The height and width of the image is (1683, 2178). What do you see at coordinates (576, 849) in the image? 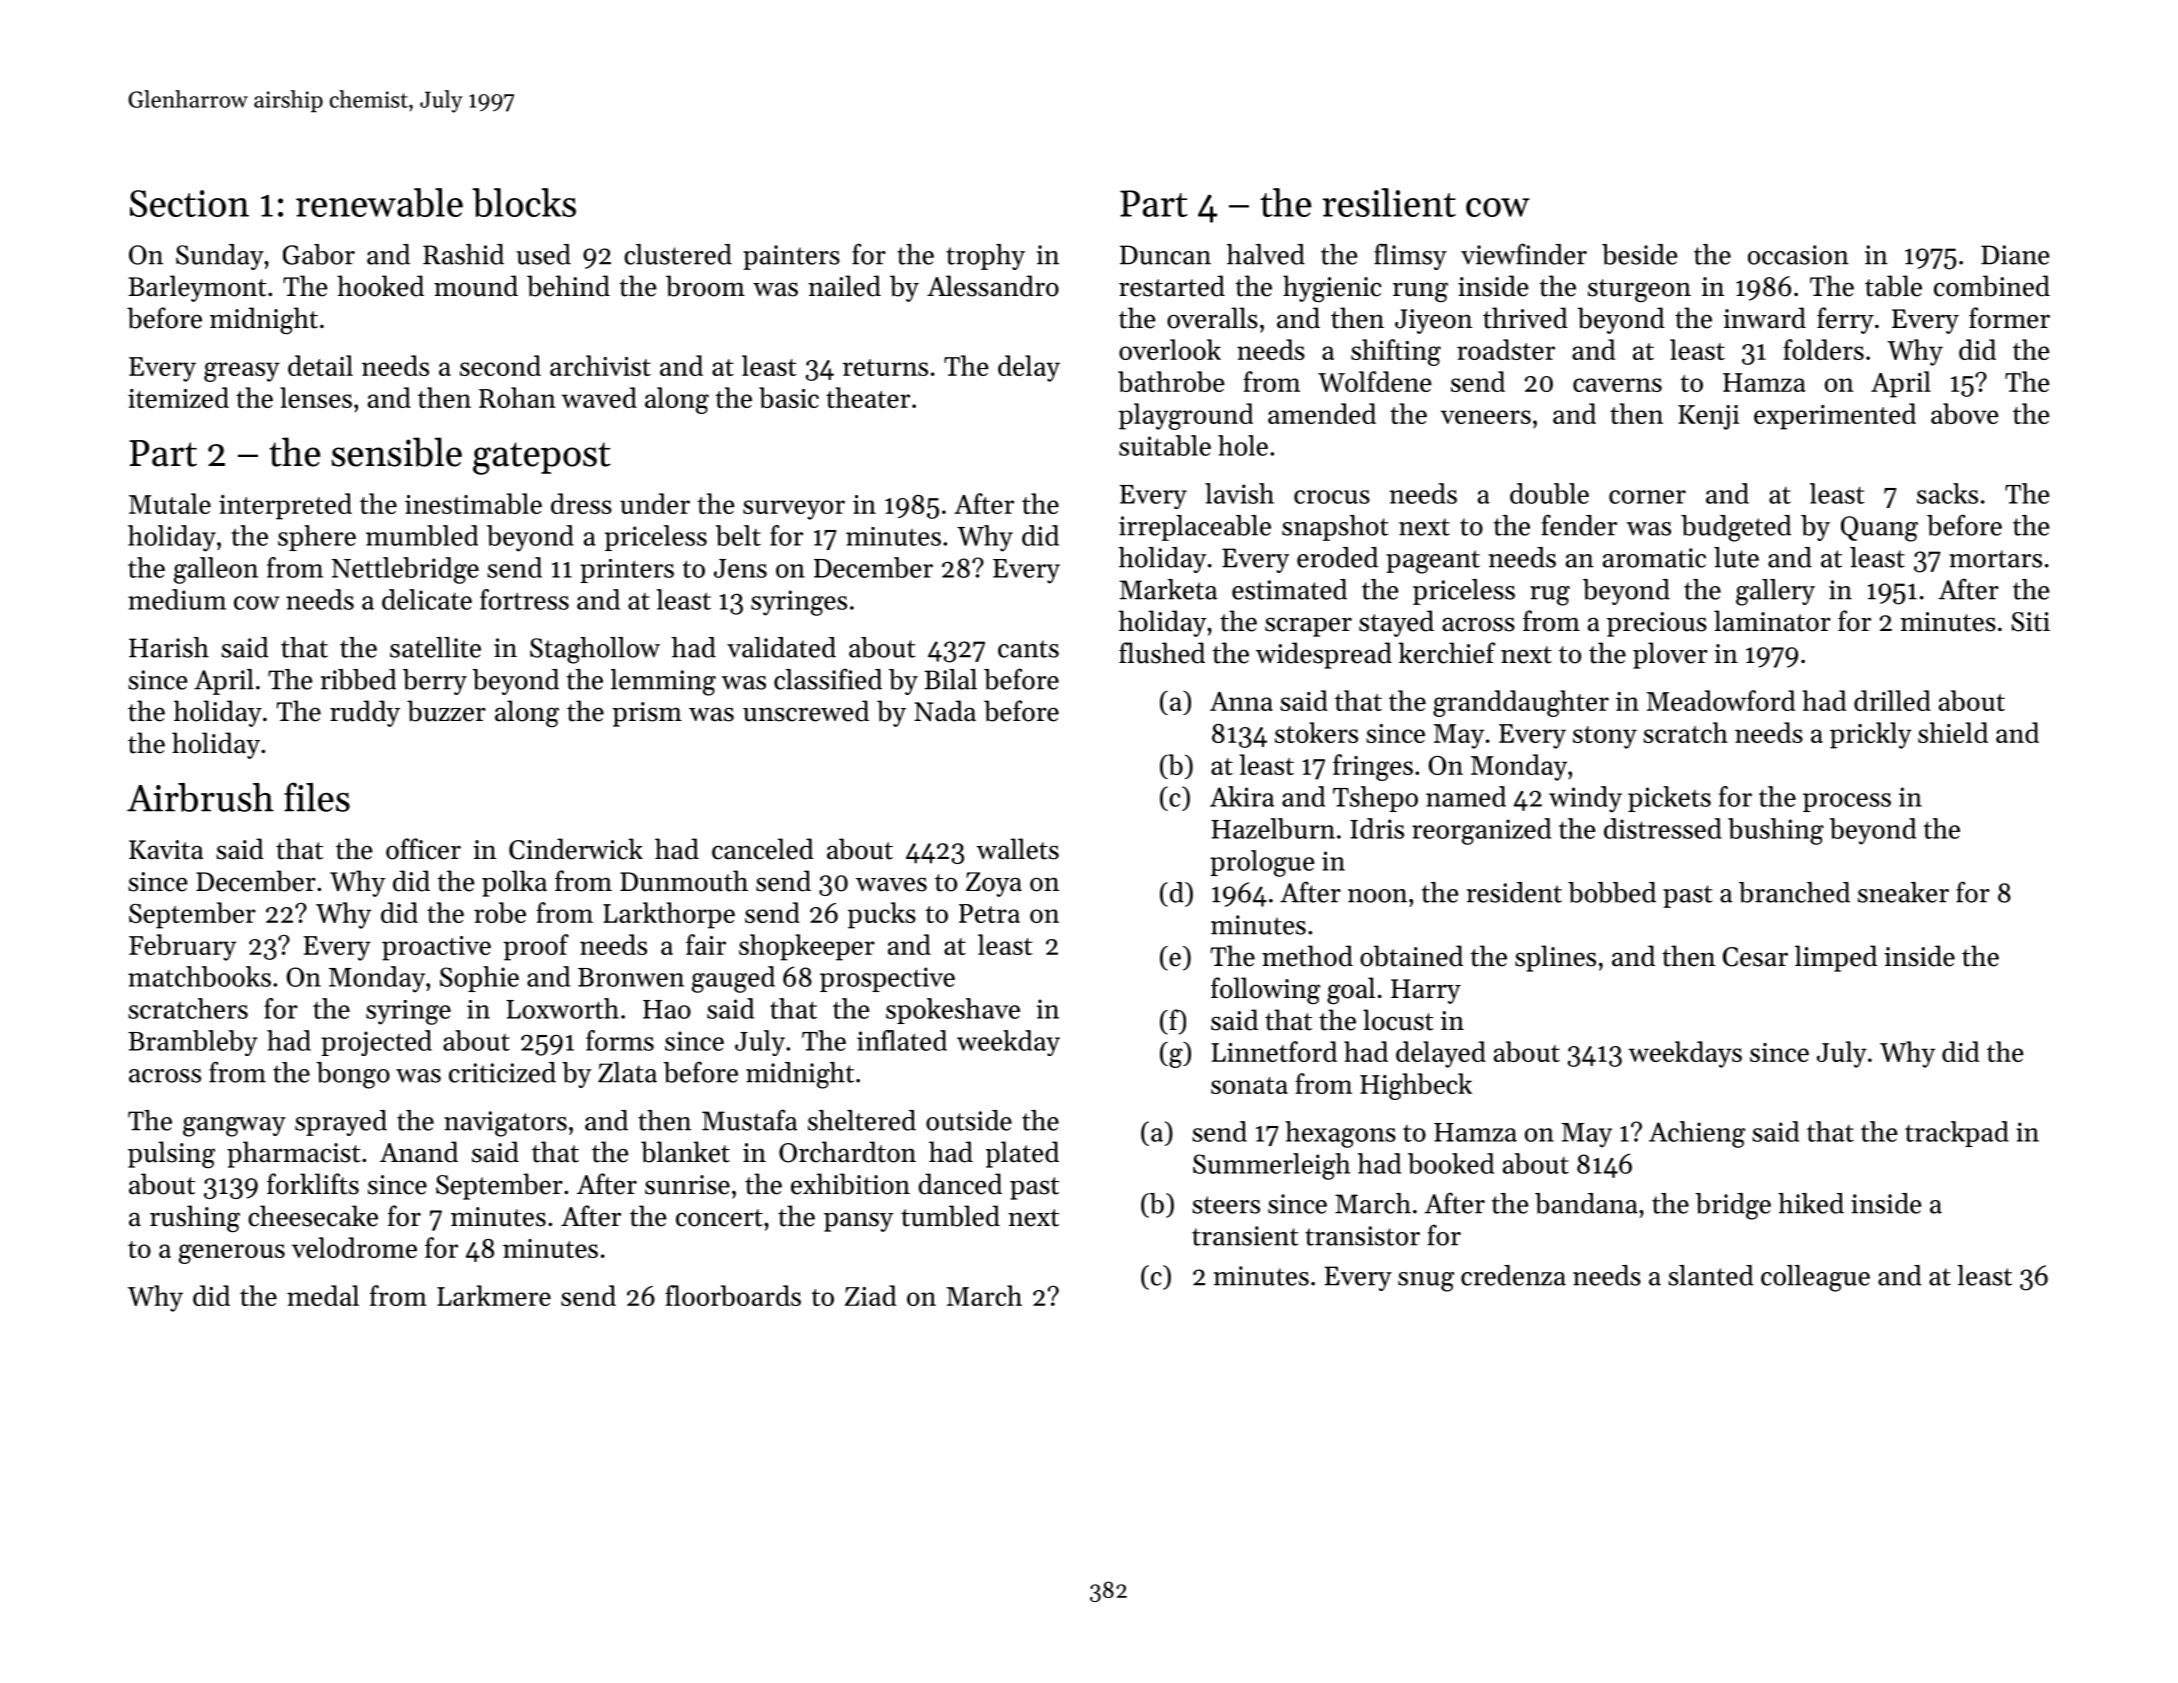
I see `Cinderwick` at bounding box center [576, 849].
